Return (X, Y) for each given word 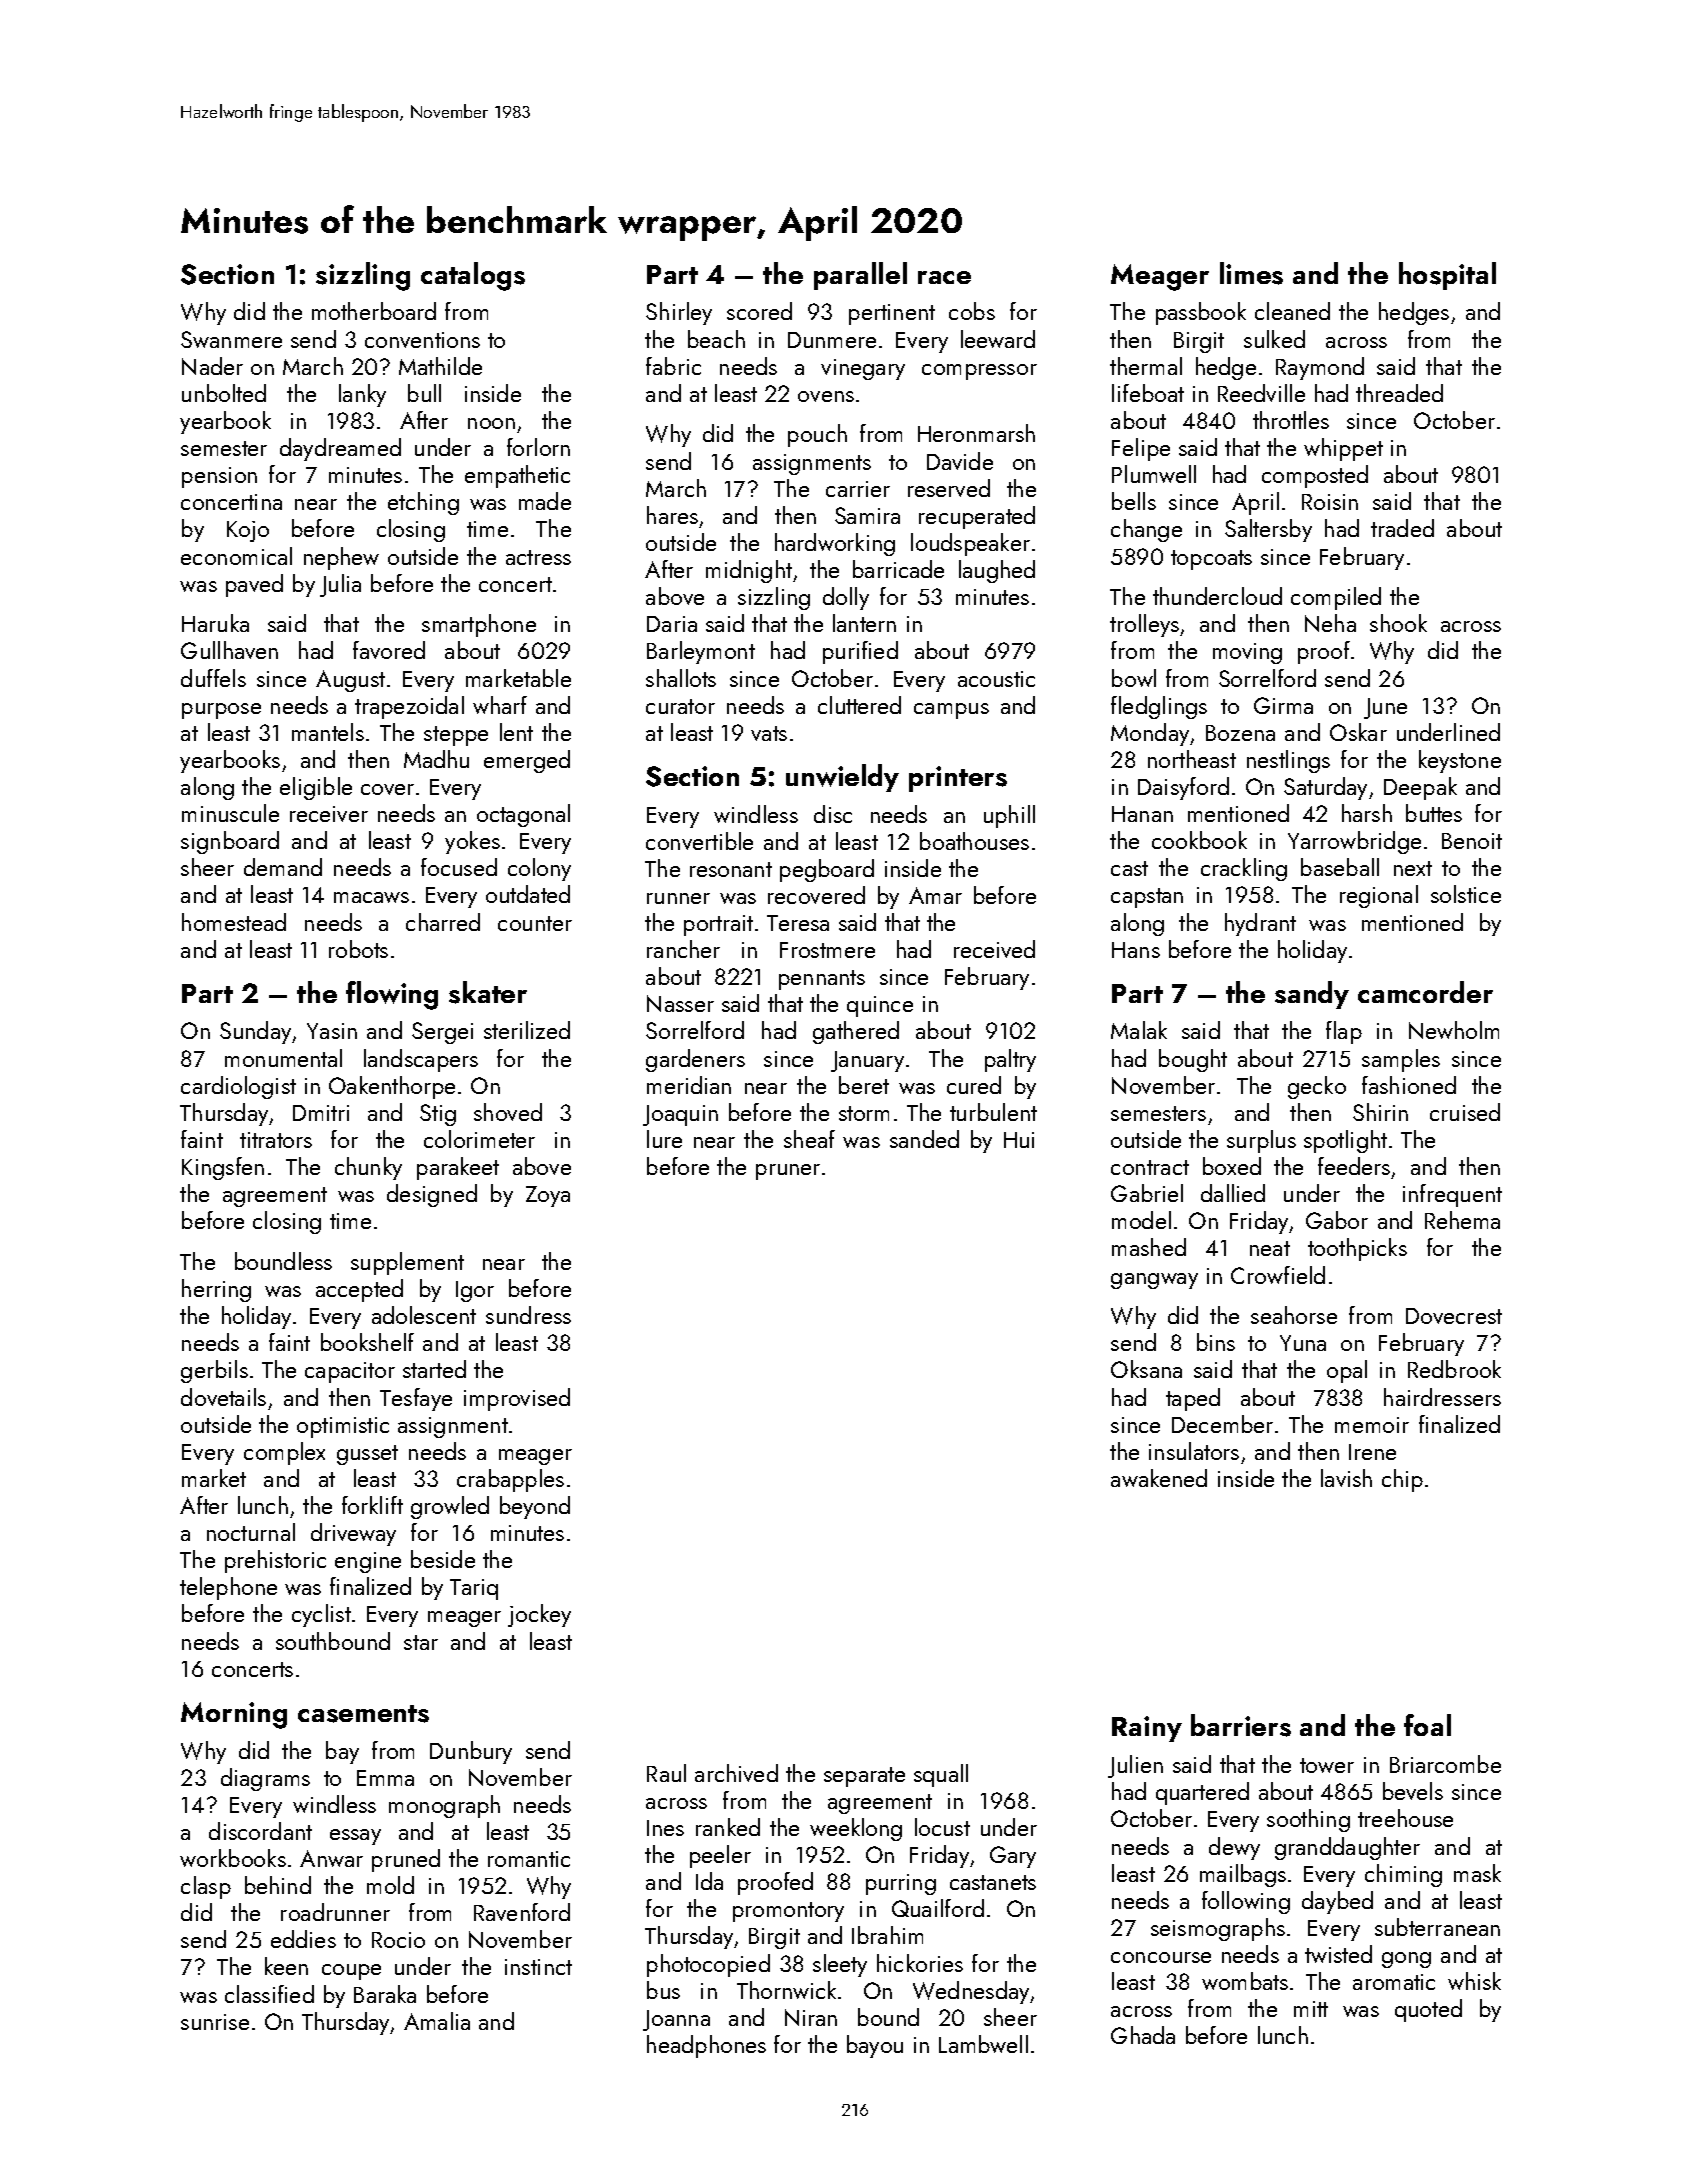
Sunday (255, 1032)
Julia (340, 585)
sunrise (215, 2022)
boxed (1232, 1166)
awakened (1159, 1478)
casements (363, 1714)
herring (216, 1290)
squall (941, 1775)
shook (1398, 623)
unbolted (224, 393)
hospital (1447, 276)
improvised (517, 1399)
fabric (673, 366)
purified (860, 652)
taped (1193, 1399)
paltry (1010, 1060)
